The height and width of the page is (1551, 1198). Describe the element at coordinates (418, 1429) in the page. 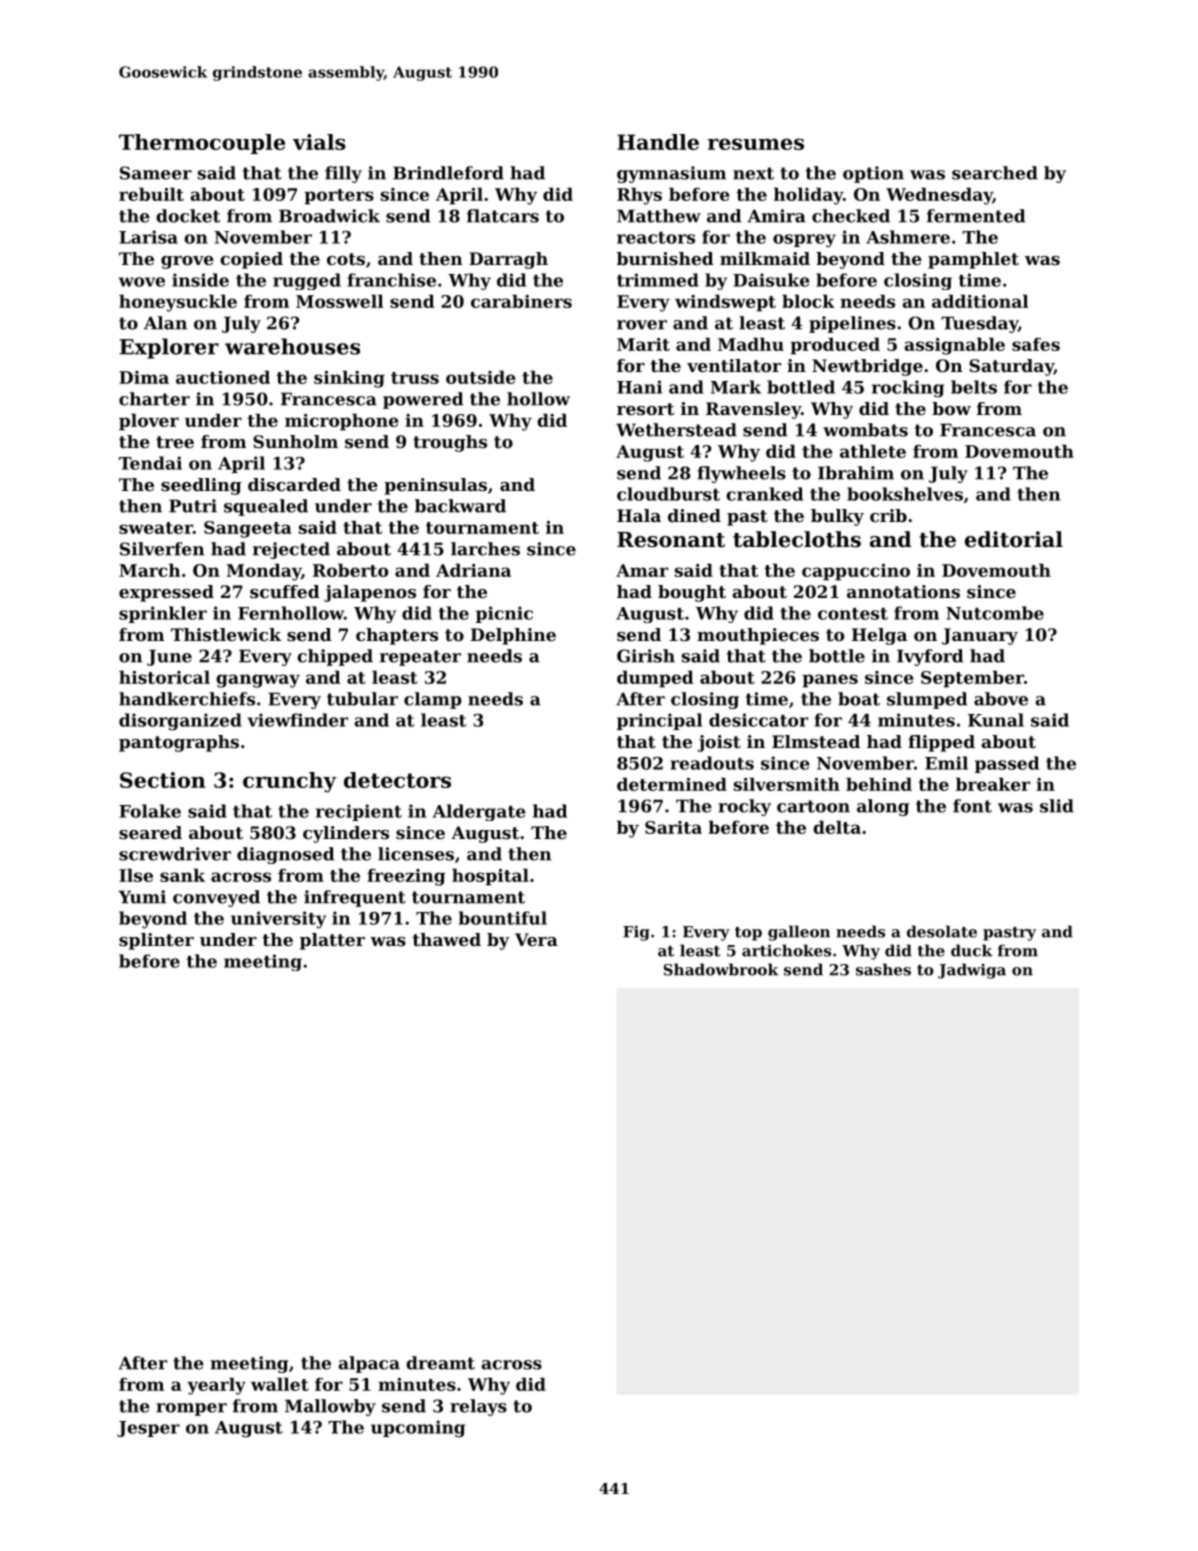

I see `upcoming` at that location.
